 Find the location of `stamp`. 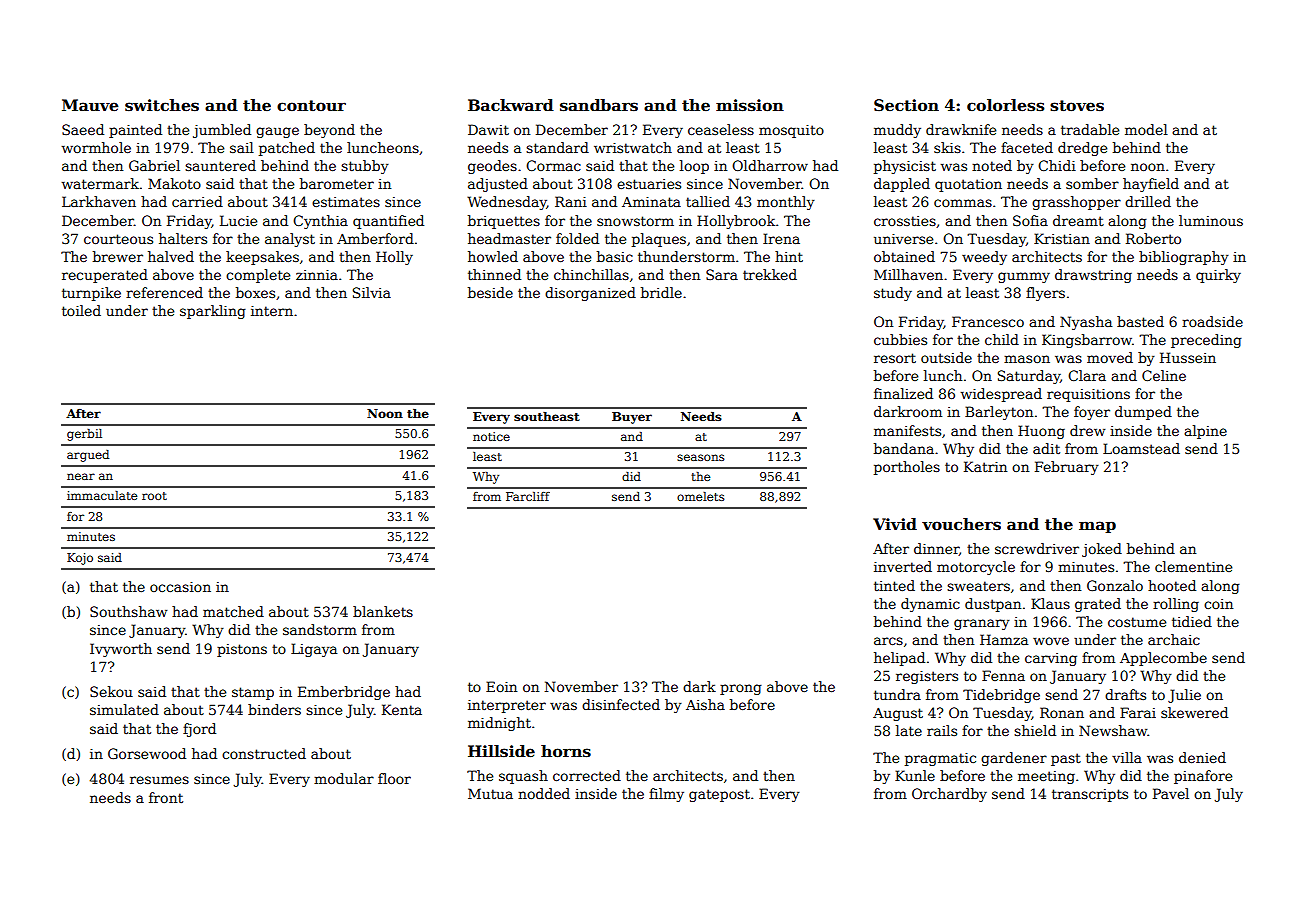

stamp is located at coordinates (253, 693).
